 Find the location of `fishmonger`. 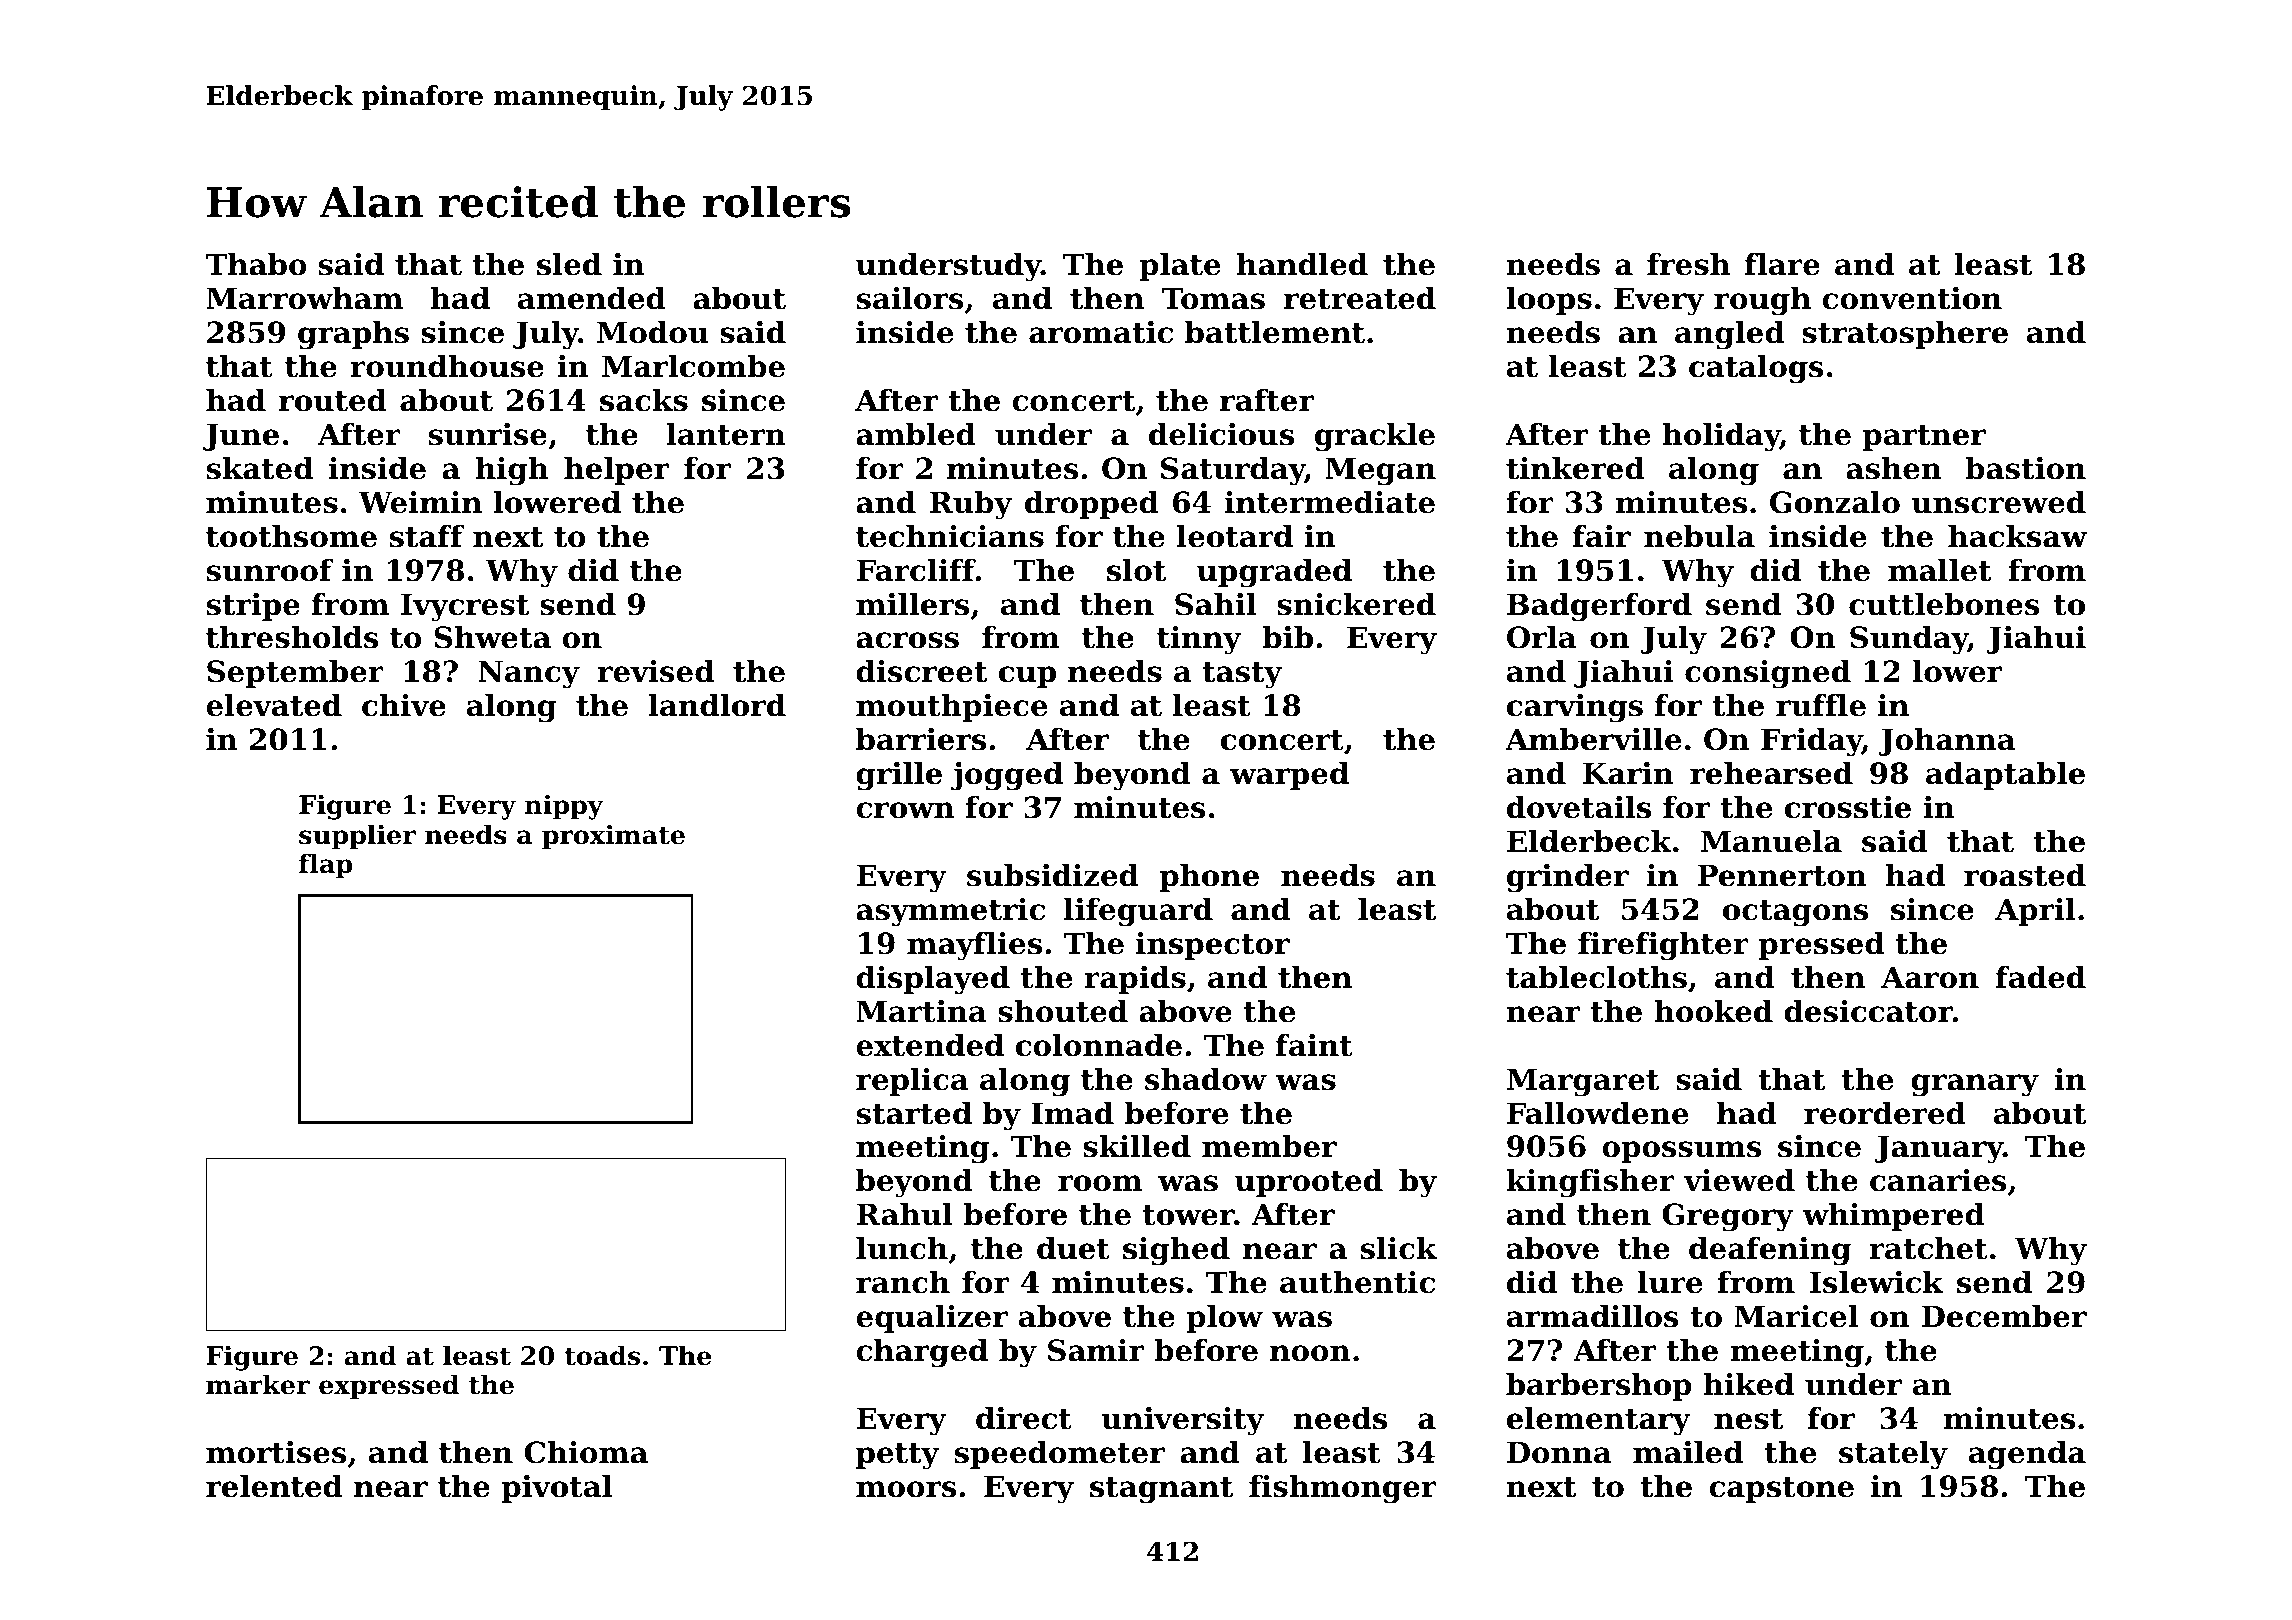

fishmonger is located at coordinates (1343, 1489).
